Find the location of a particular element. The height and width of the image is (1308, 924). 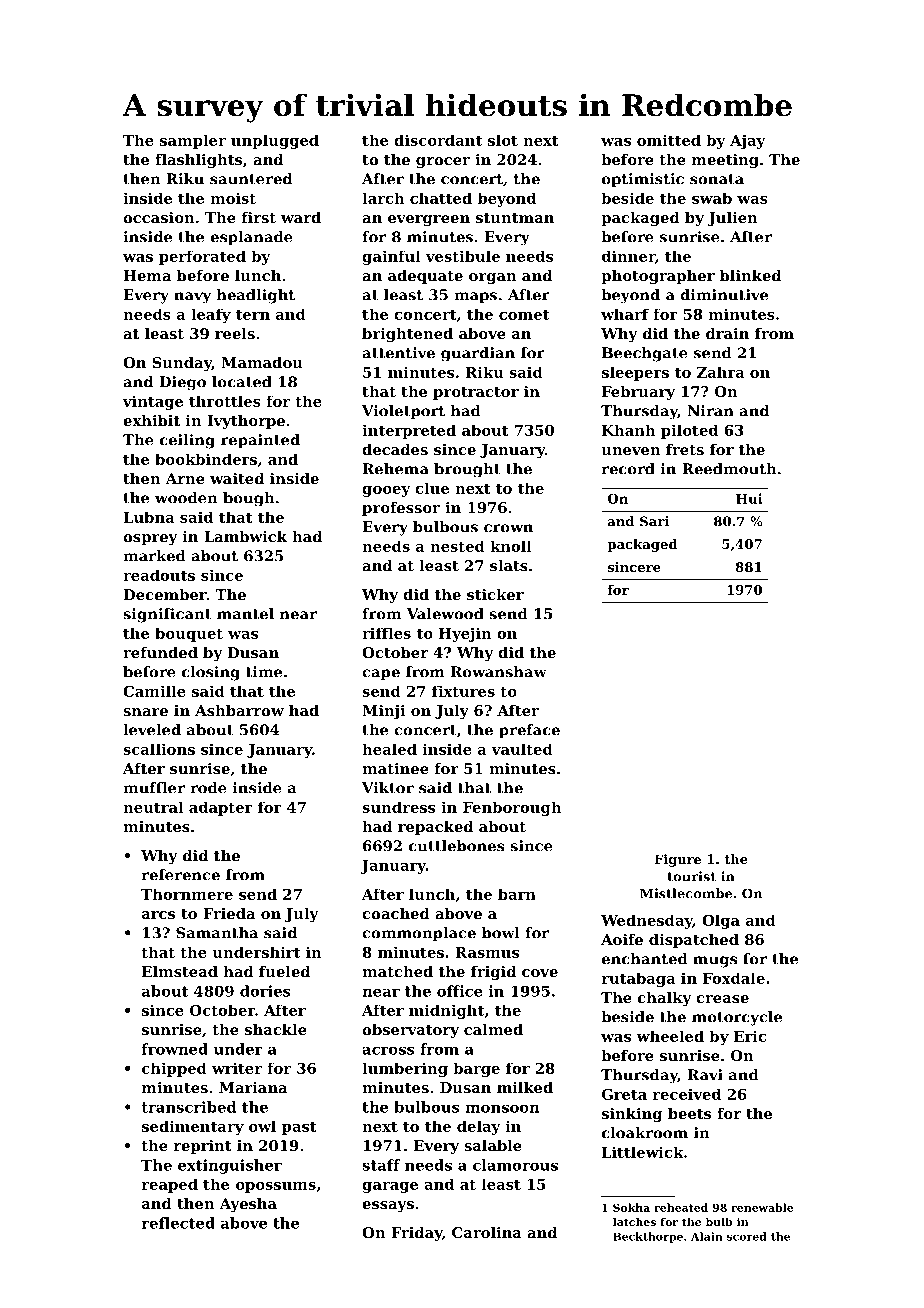

discordant is located at coordinates (438, 140).
